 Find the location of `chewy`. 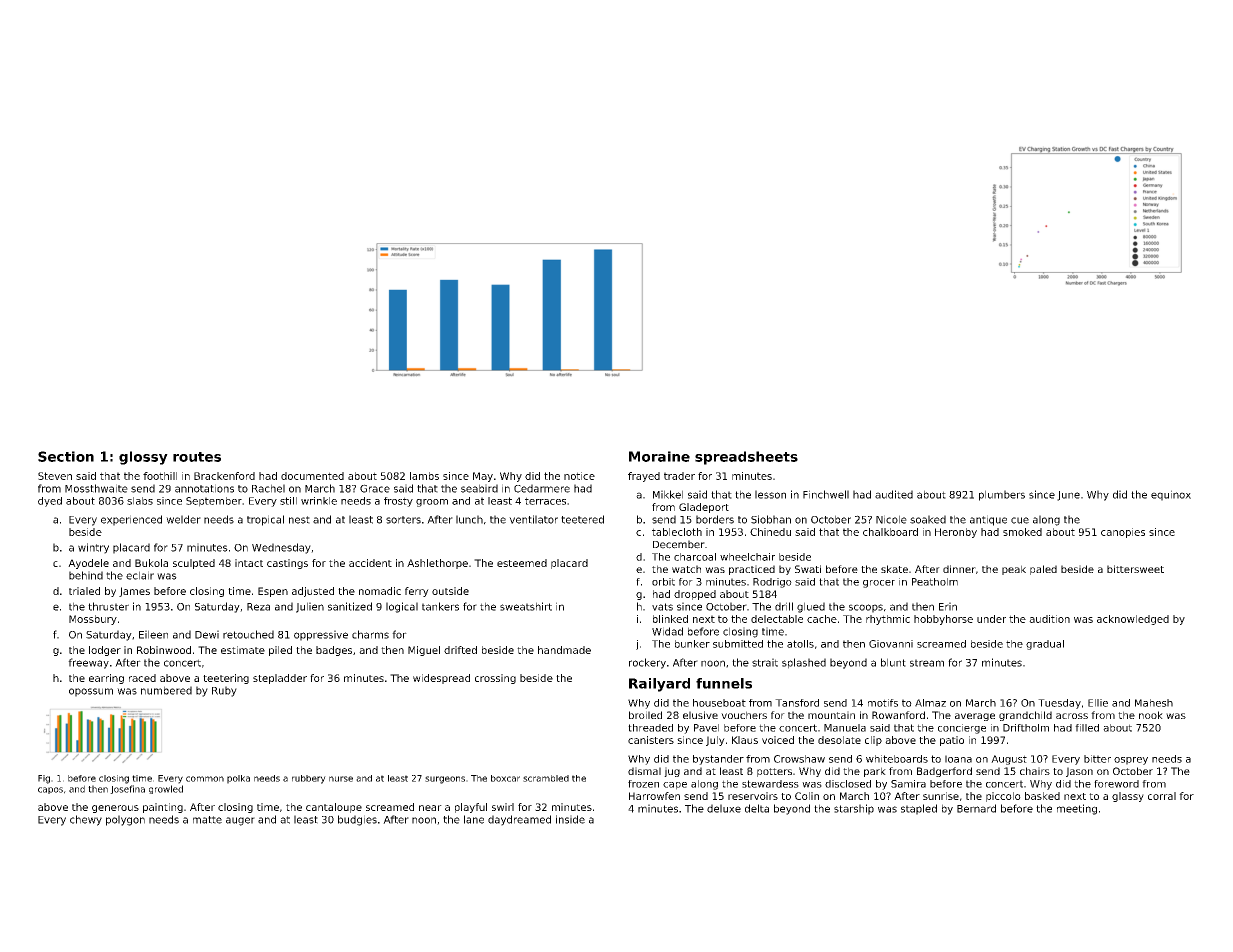

chewy is located at coordinates (86, 820).
